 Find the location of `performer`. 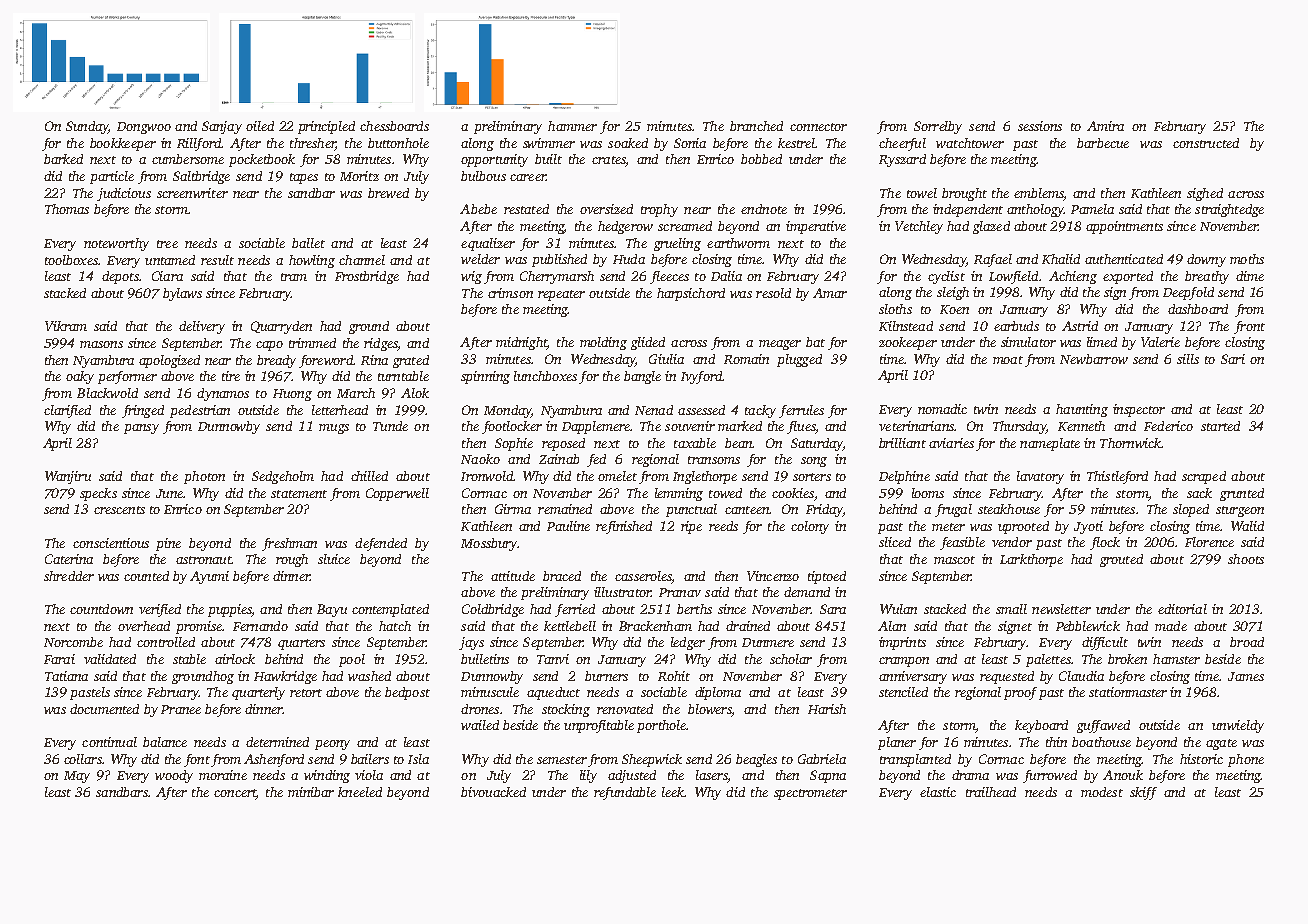

performer is located at coordinates (127, 377).
